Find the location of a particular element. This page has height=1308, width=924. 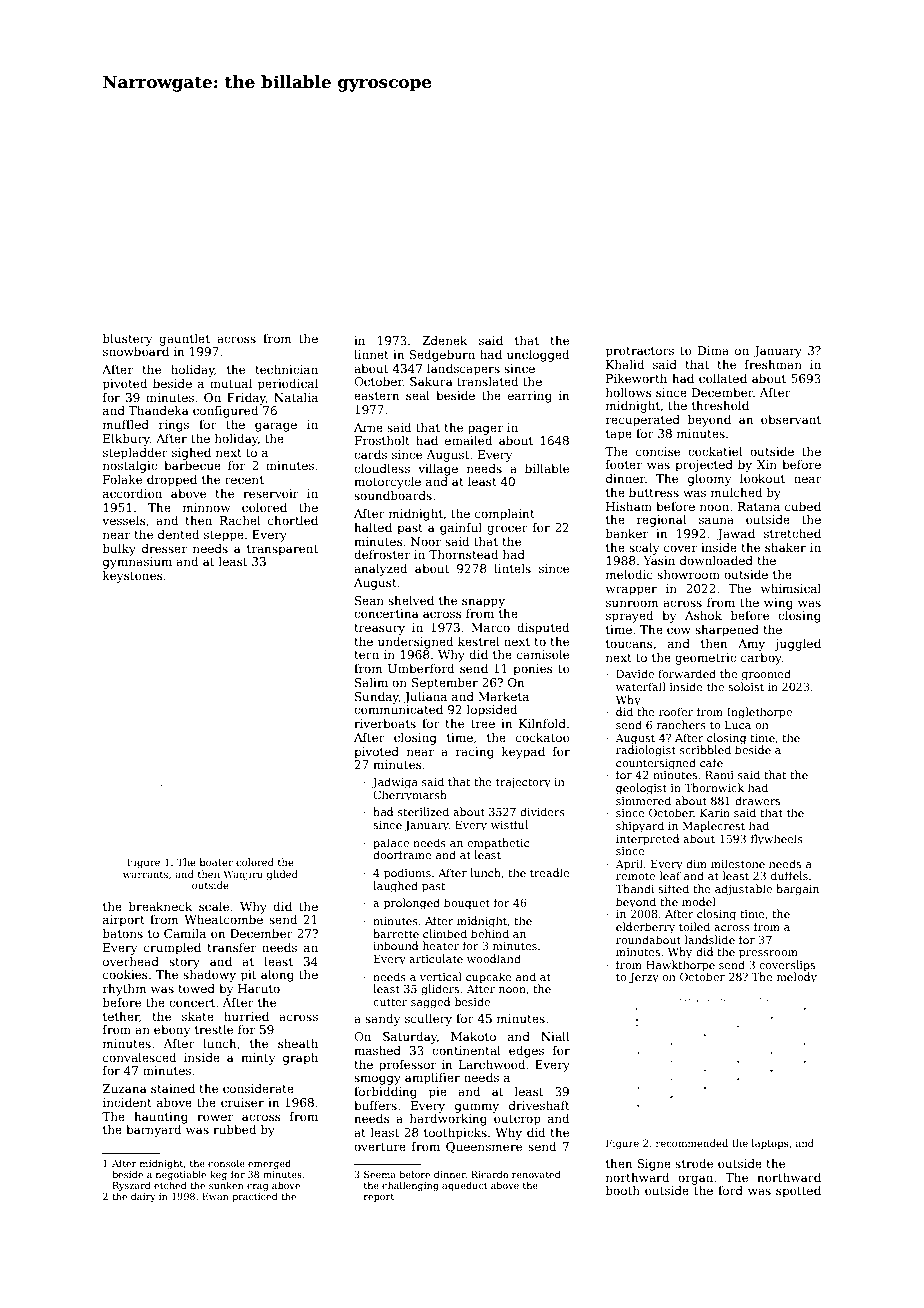

edges is located at coordinates (526, 1052).
